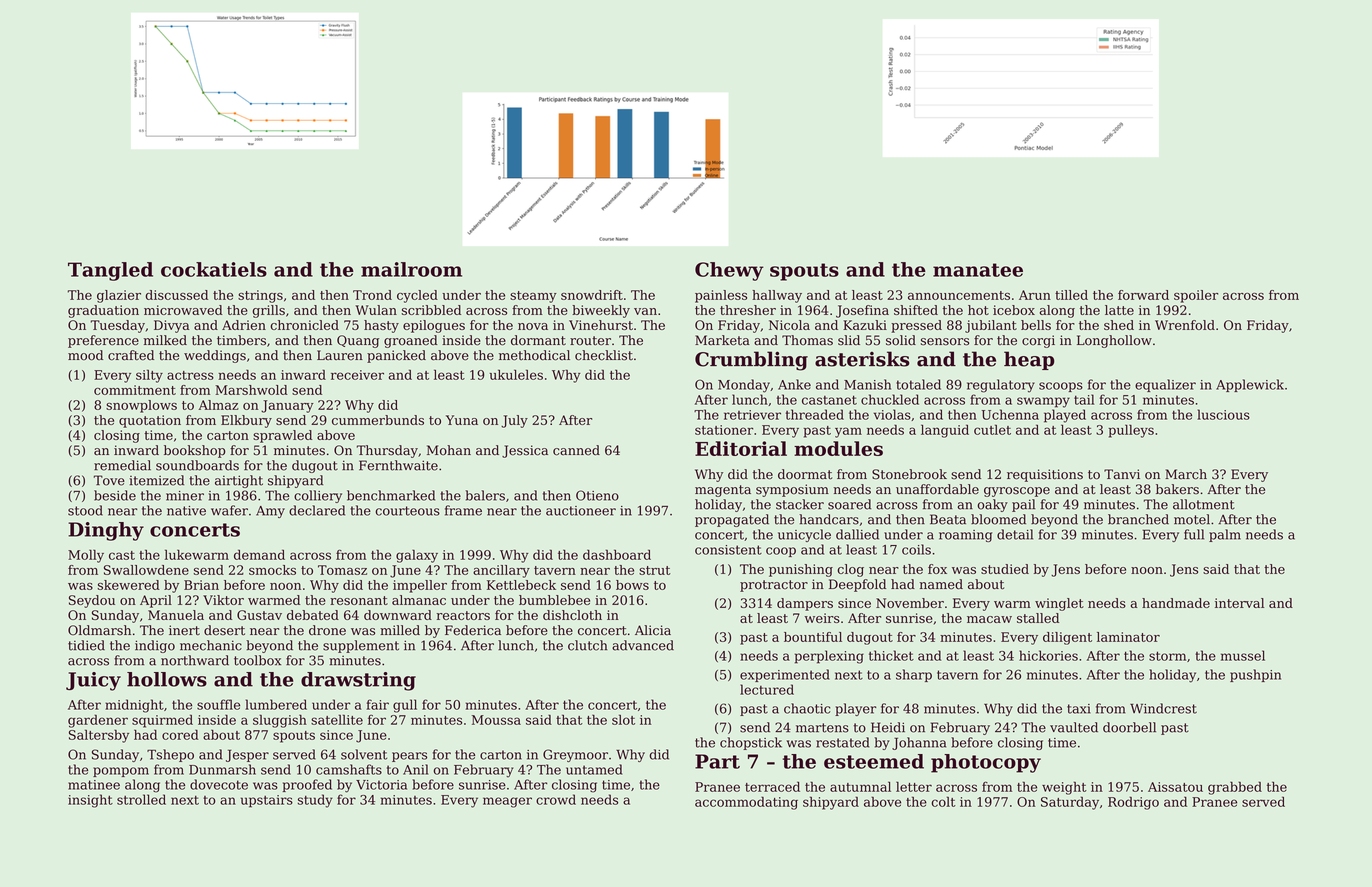 This page has height=887, width=1372. What do you see at coordinates (554, 600) in the page?
I see `bumblebee` at bounding box center [554, 600].
